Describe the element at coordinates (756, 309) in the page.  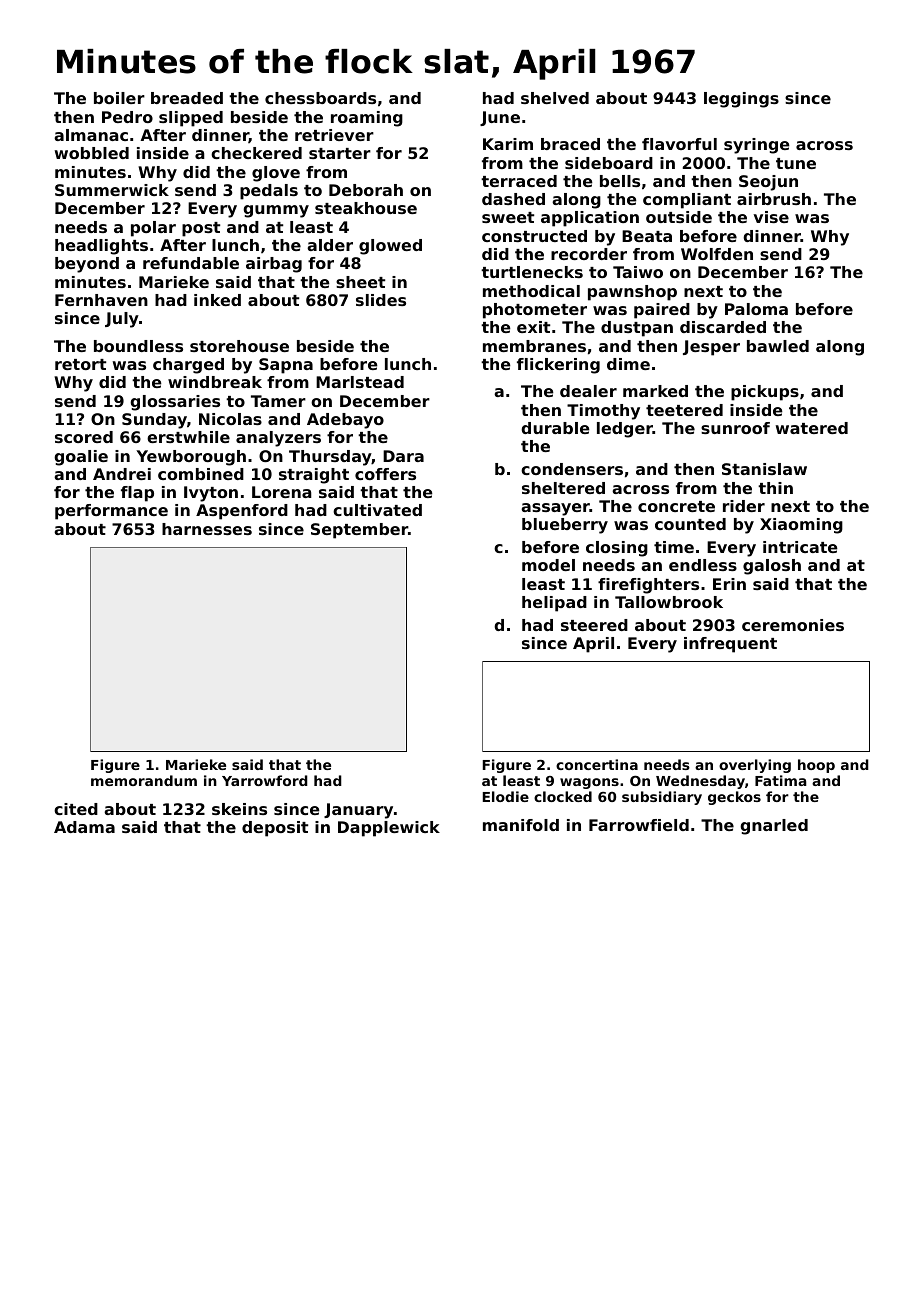
I see `Paloma` at that location.
